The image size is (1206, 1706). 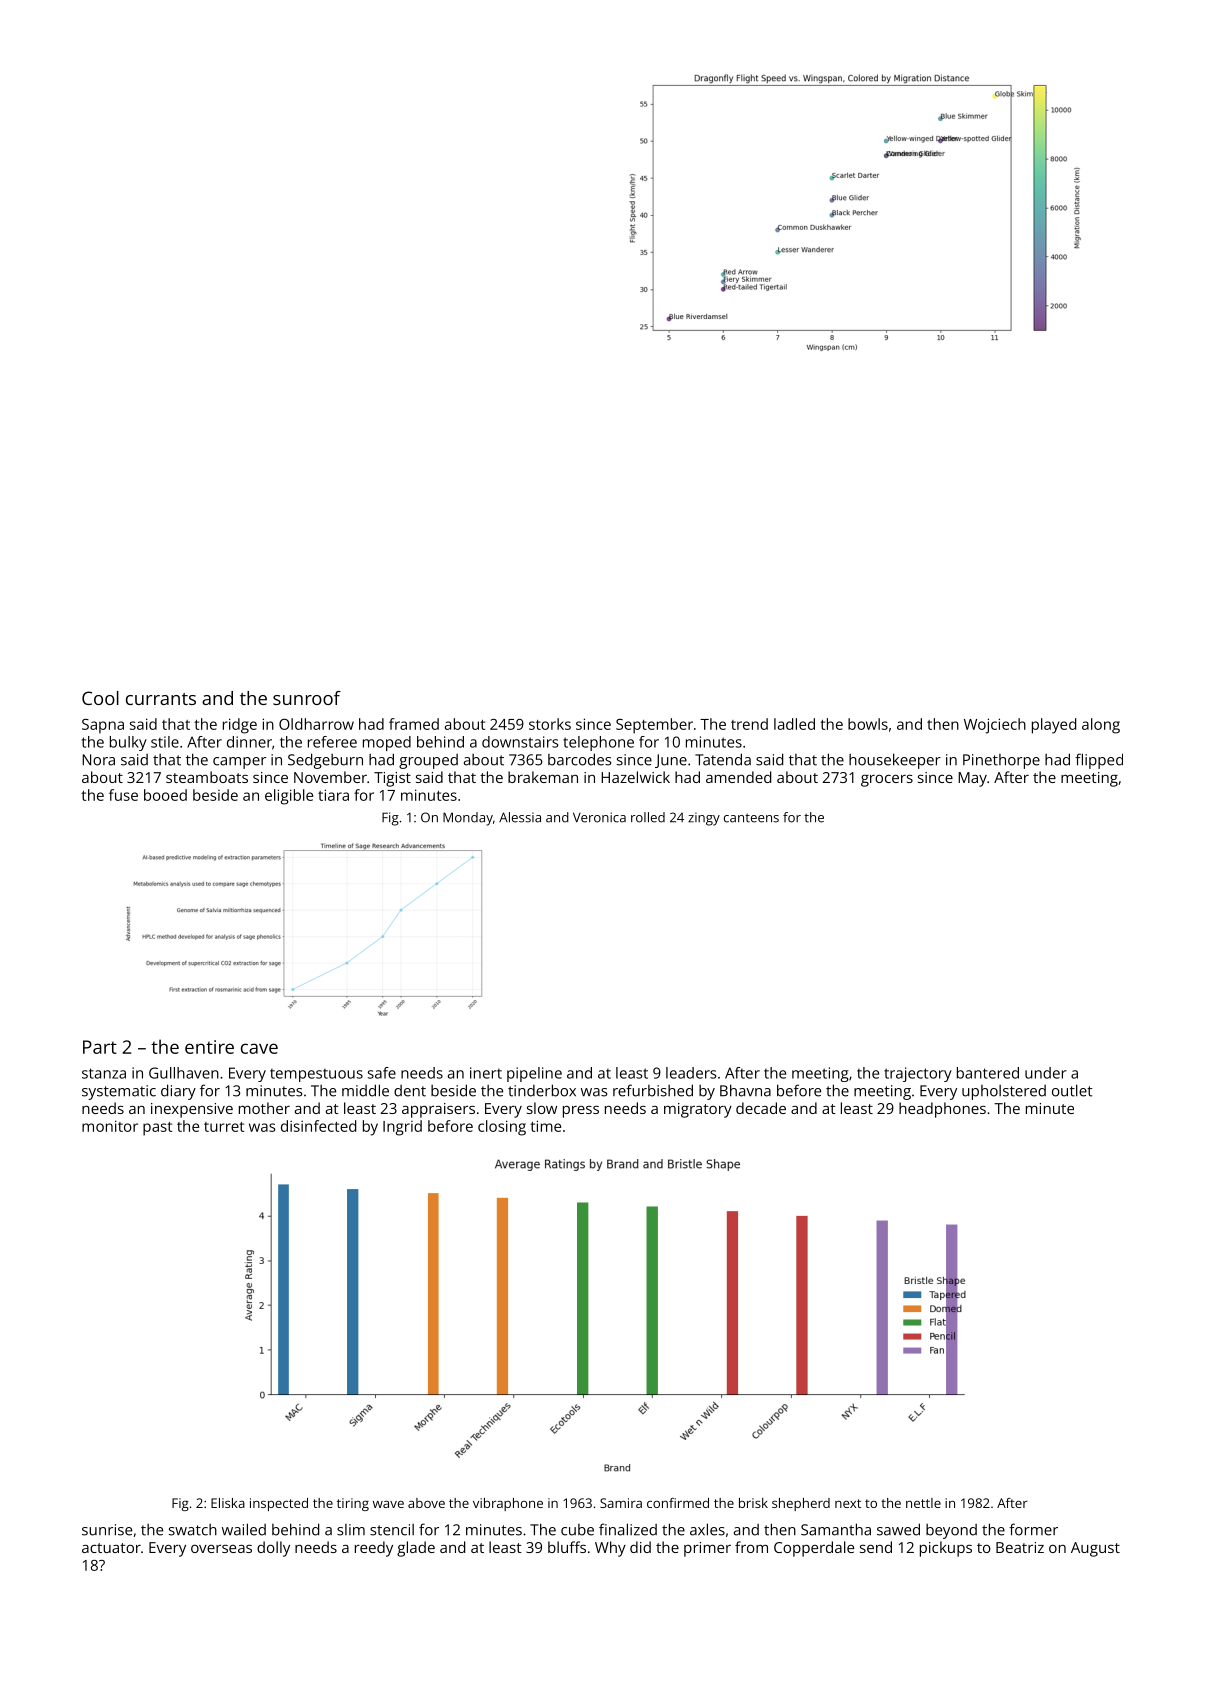 What do you see at coordinates (923, 1503) in the screenshot?
I see `nettle` at bounding box center [923, 1503].
